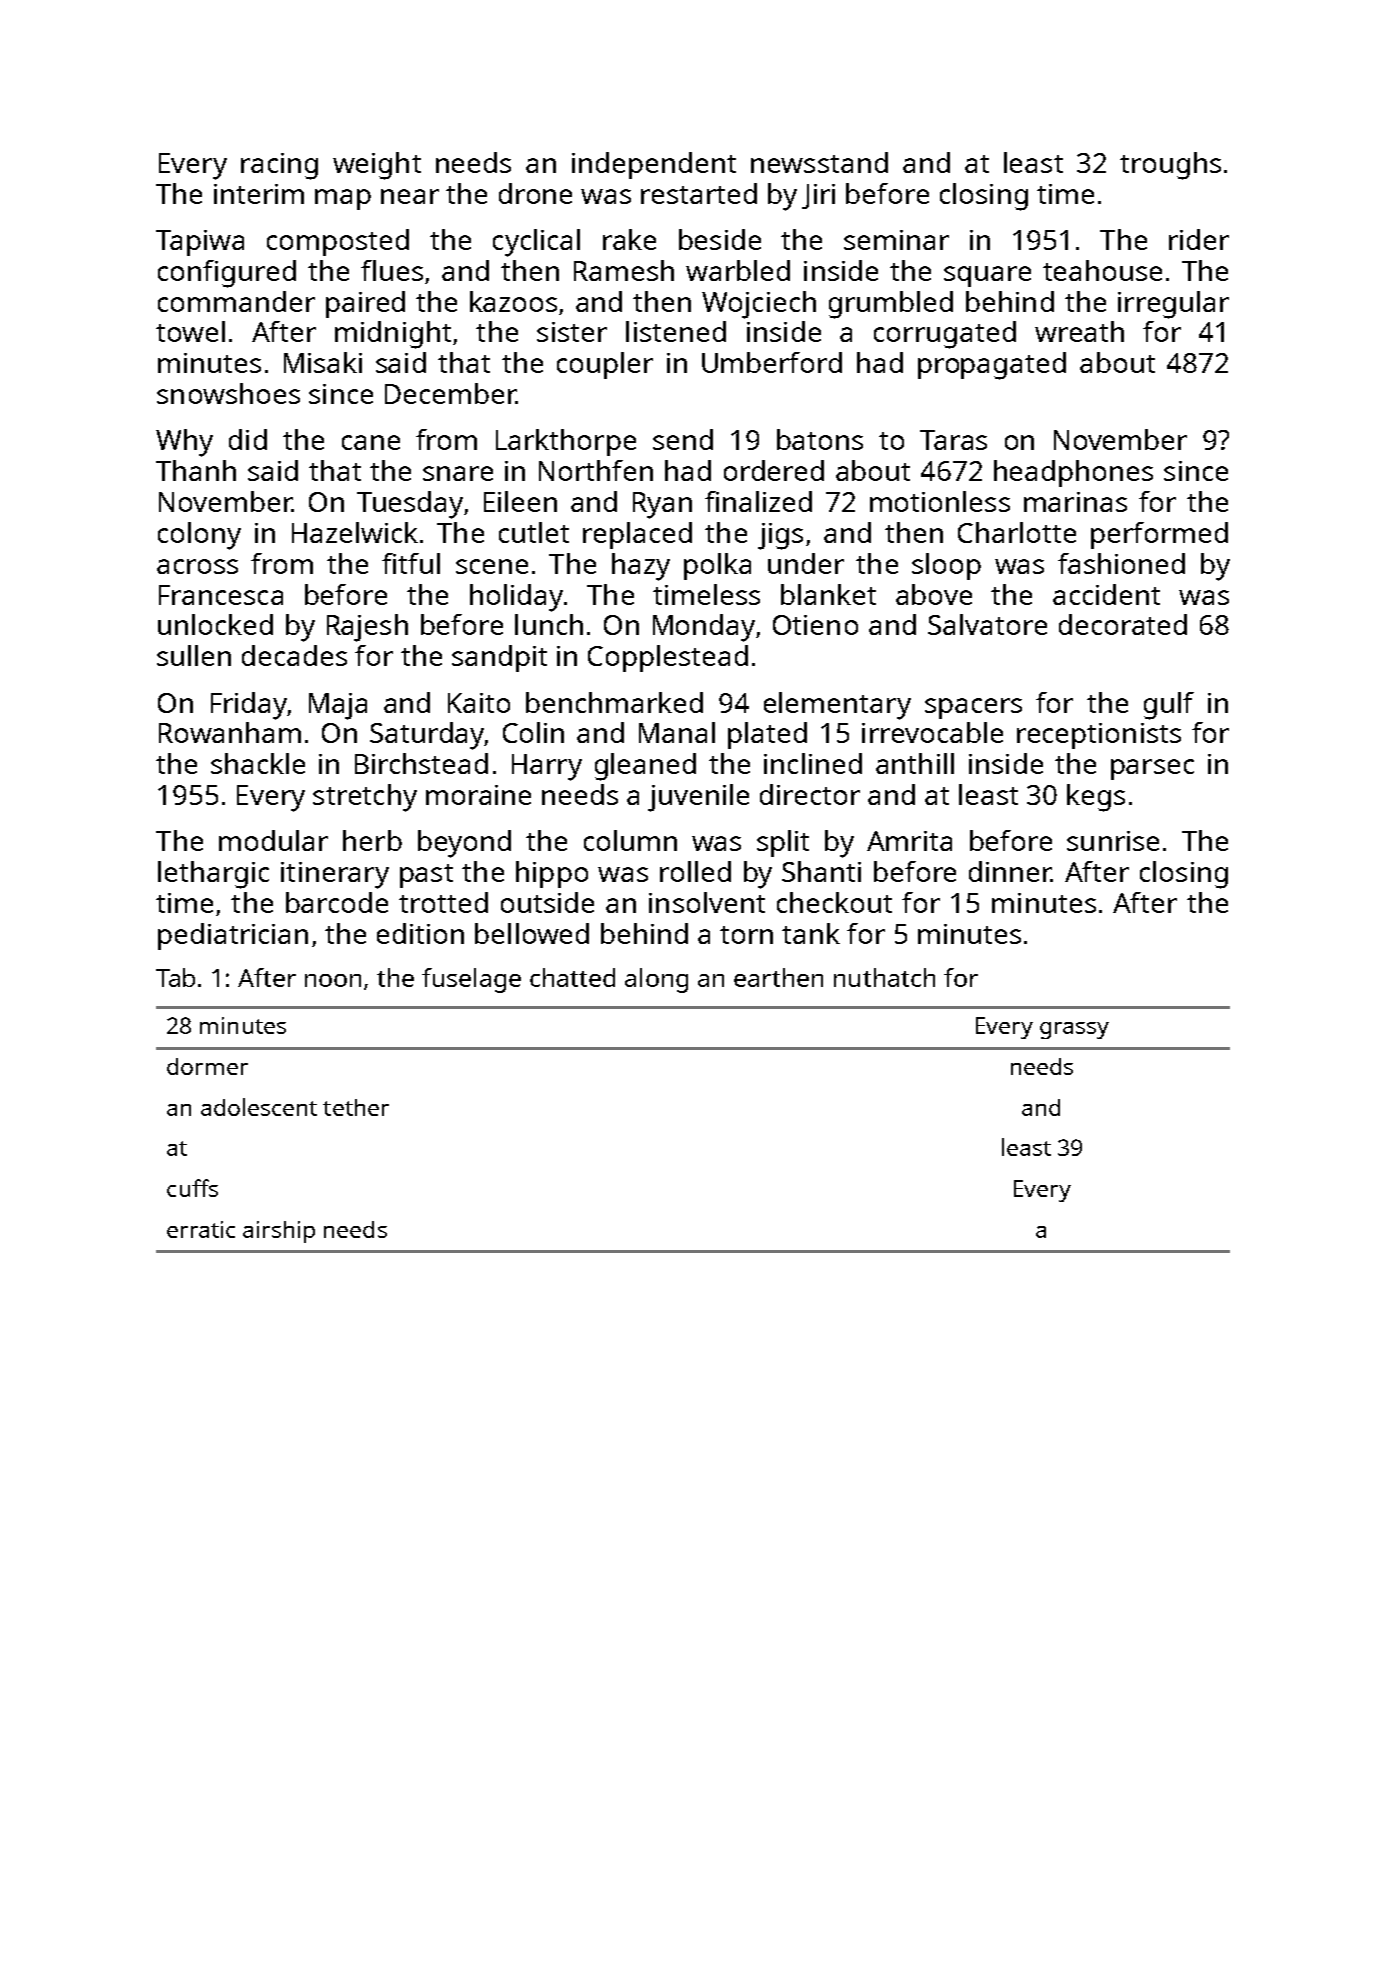  What do you see at coordinates (279, 1232) in the screenshot?
I see `airship` at bounding box center [279, 1232].
